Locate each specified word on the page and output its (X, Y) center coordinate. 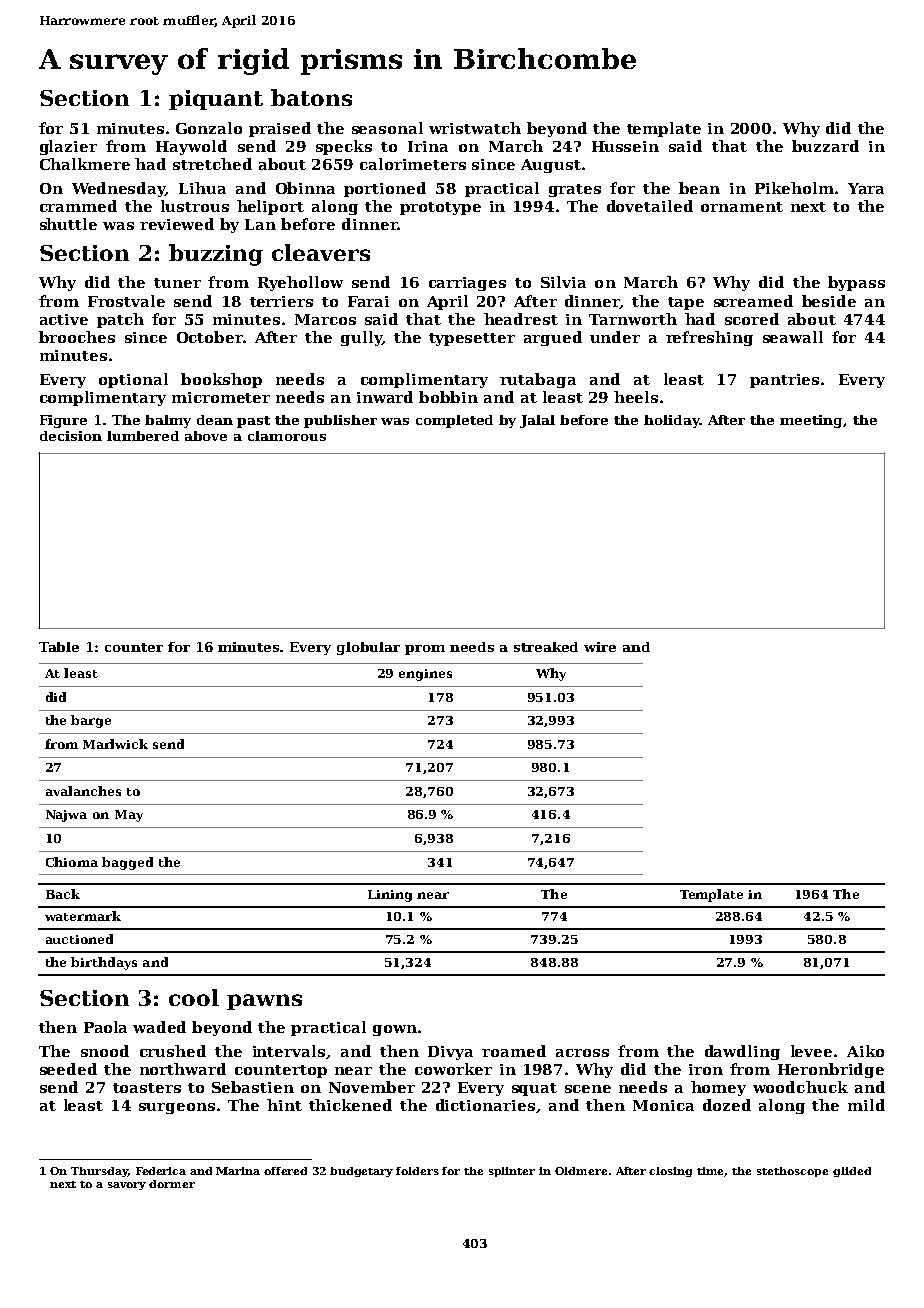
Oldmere (581, 1171)
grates (575, 190)
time (711, 1172)
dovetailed (650, 206)
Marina (238, 1171)
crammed (78, 206)
